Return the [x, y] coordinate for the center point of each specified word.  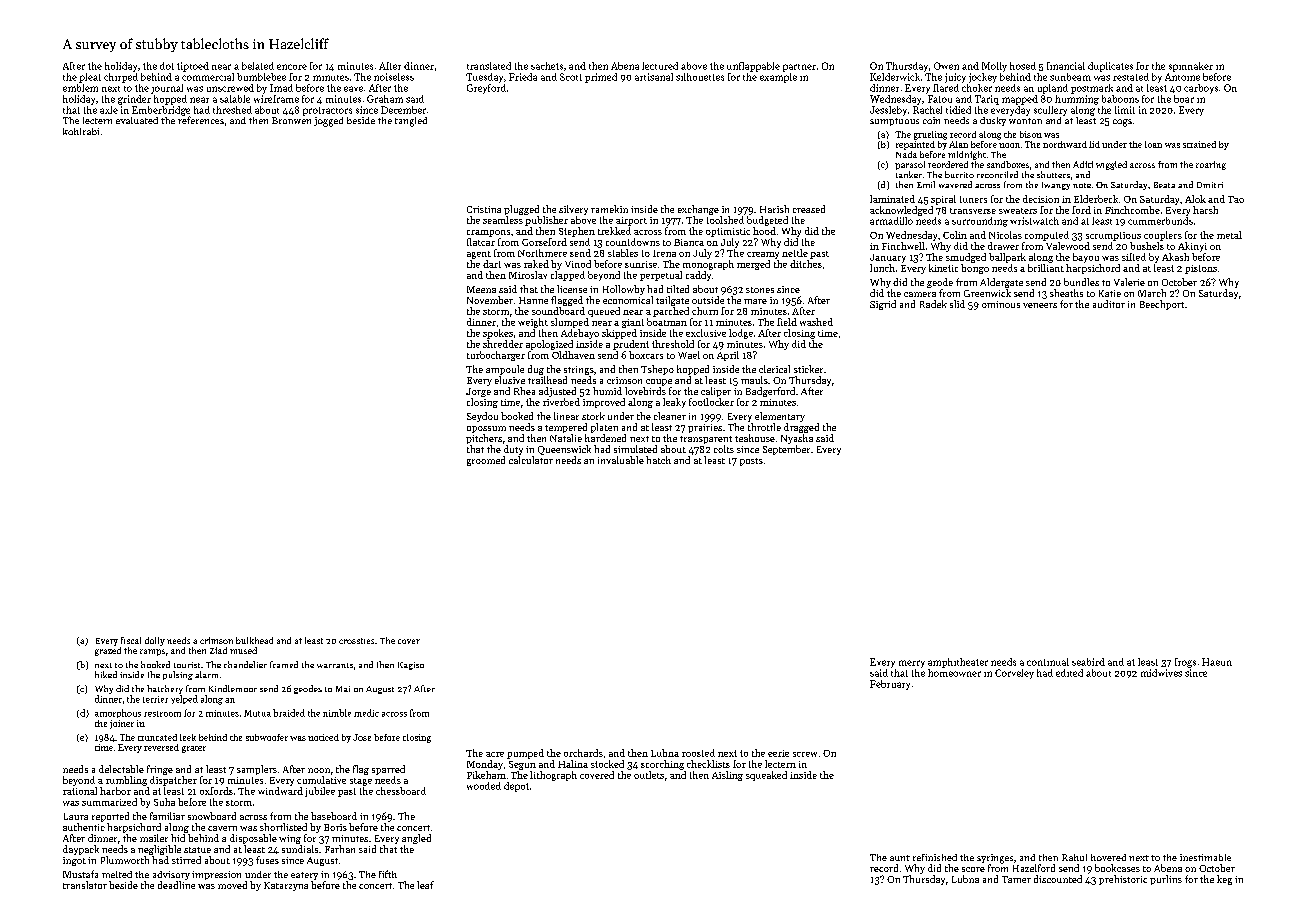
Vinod [578, 264]
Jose [362, 737]
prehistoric [1123, 880]
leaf [425, 885]
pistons [1201, 269]
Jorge [478, 392]
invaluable [621, 460]
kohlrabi [81, 131]
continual [1048, 662]
